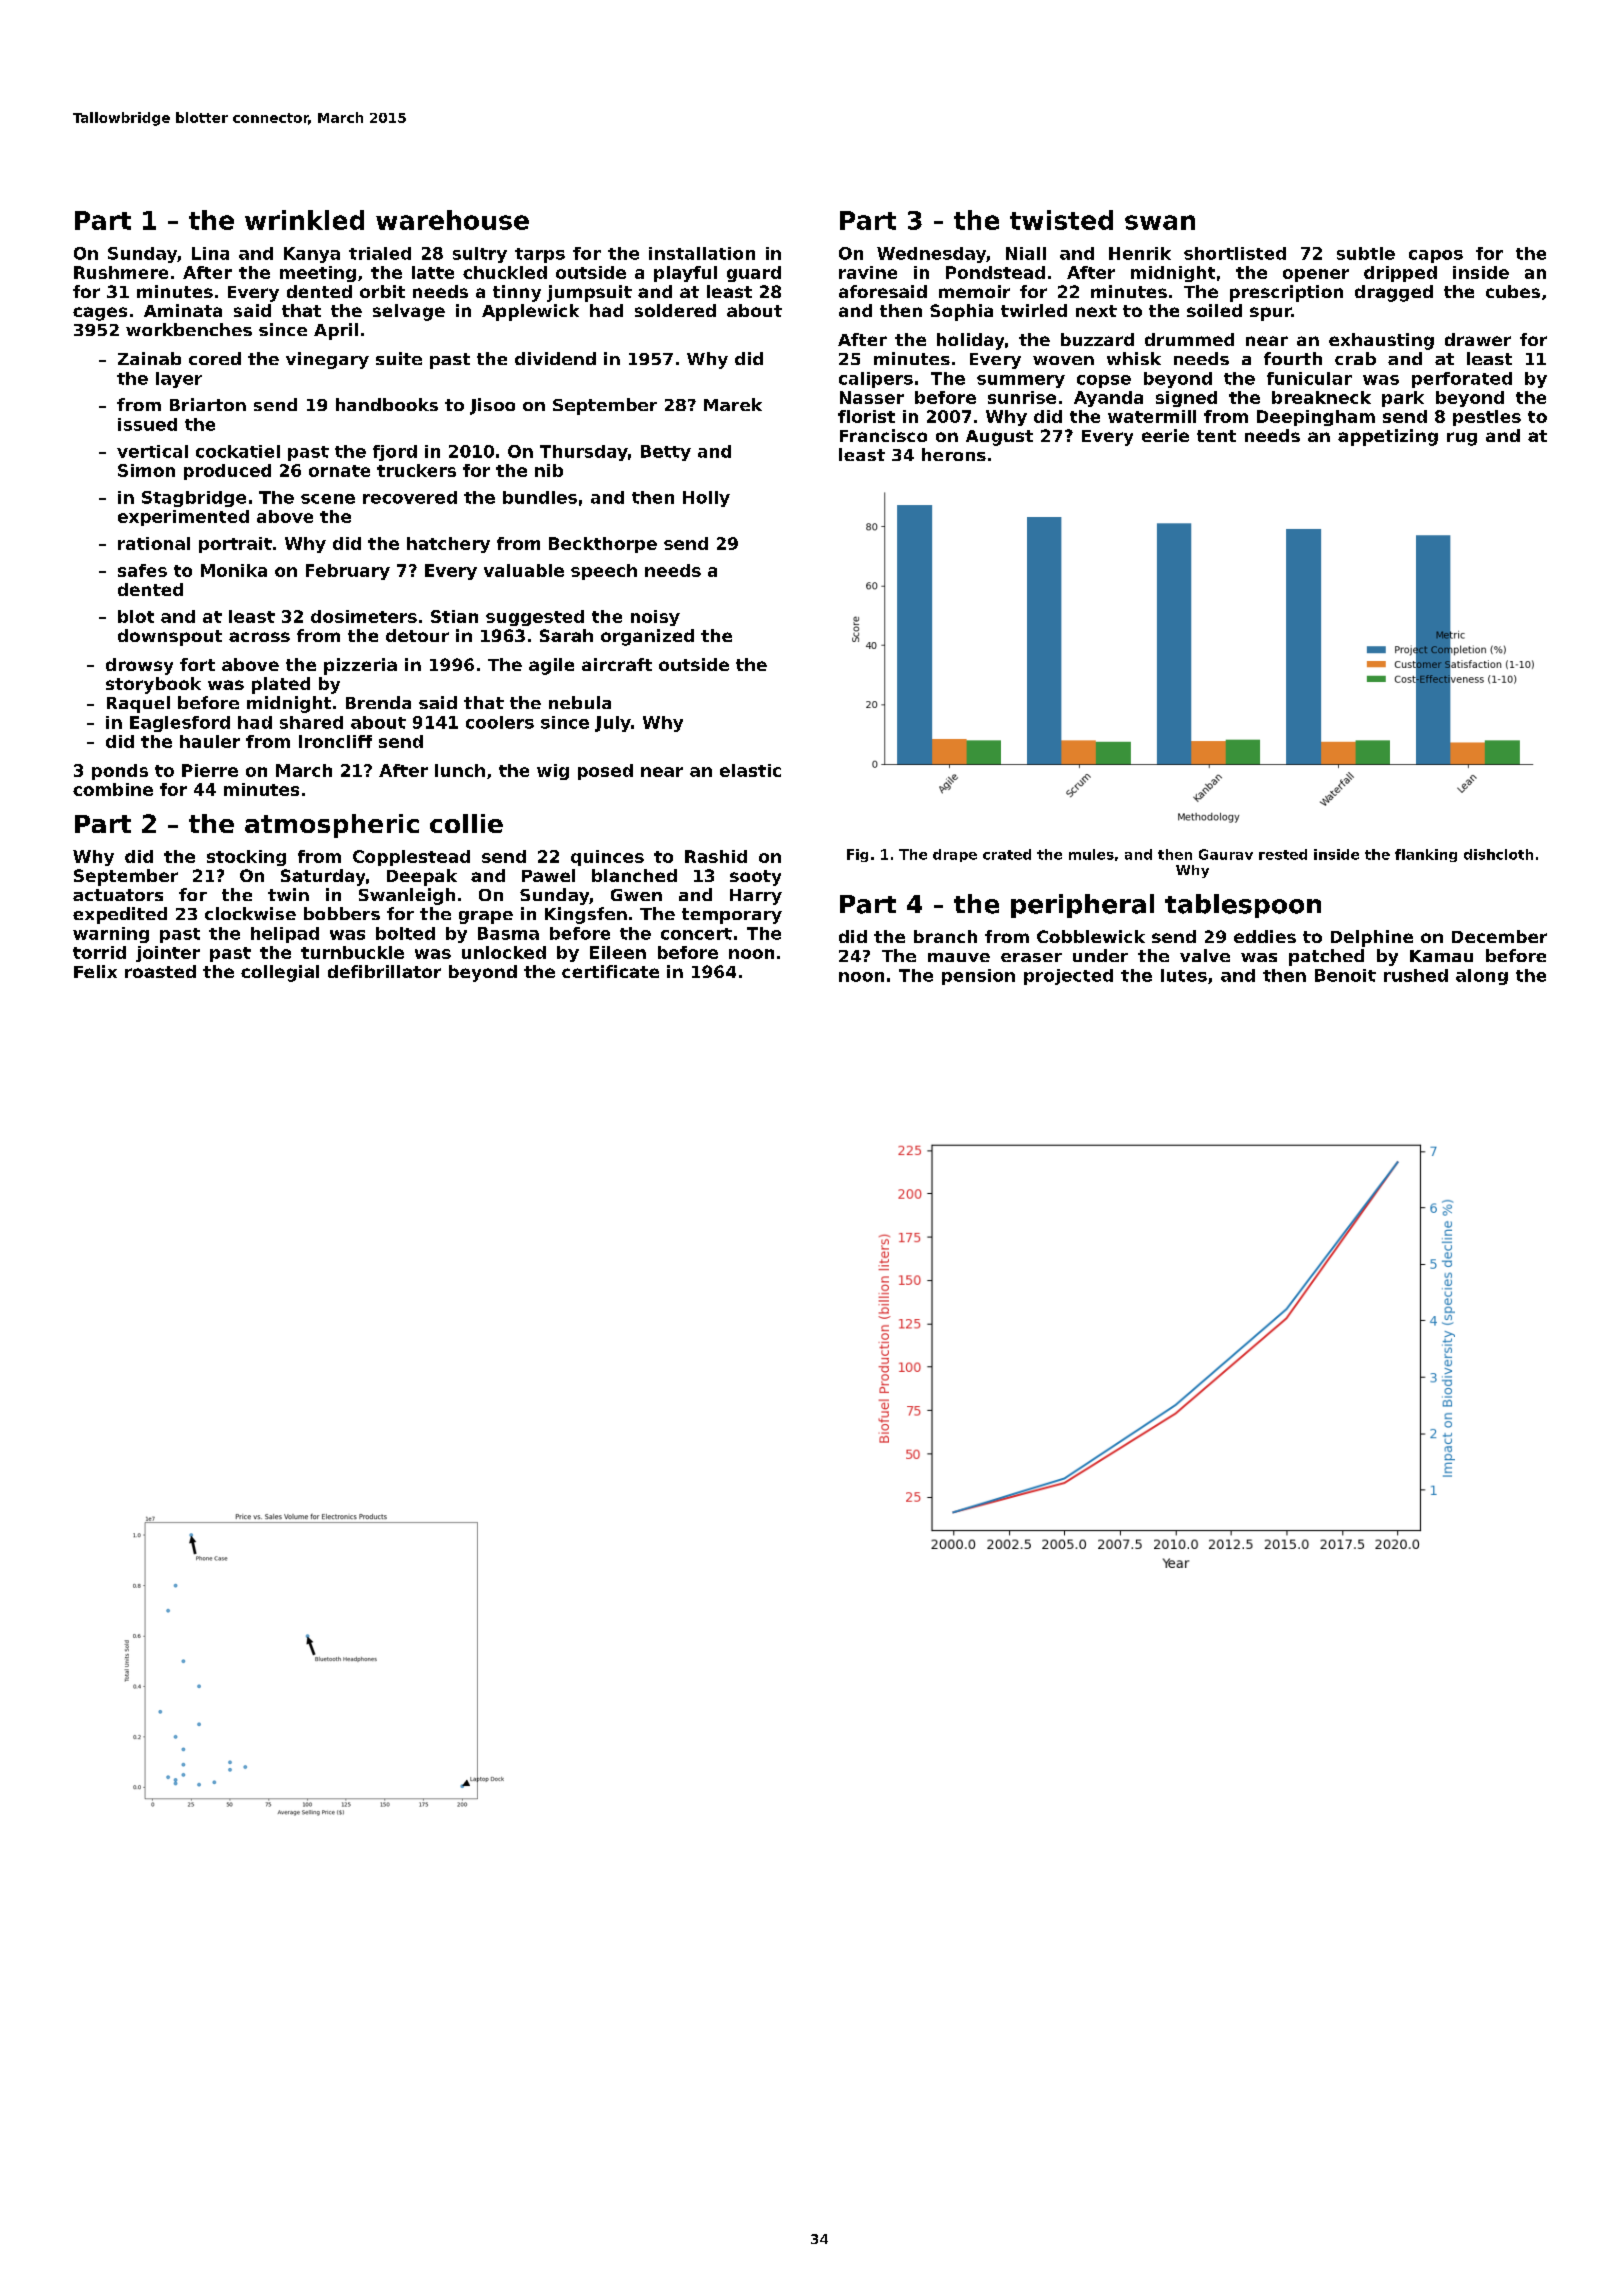 This page has height=2292, width=1620. I want to click on elastic, so click(750, 770).
